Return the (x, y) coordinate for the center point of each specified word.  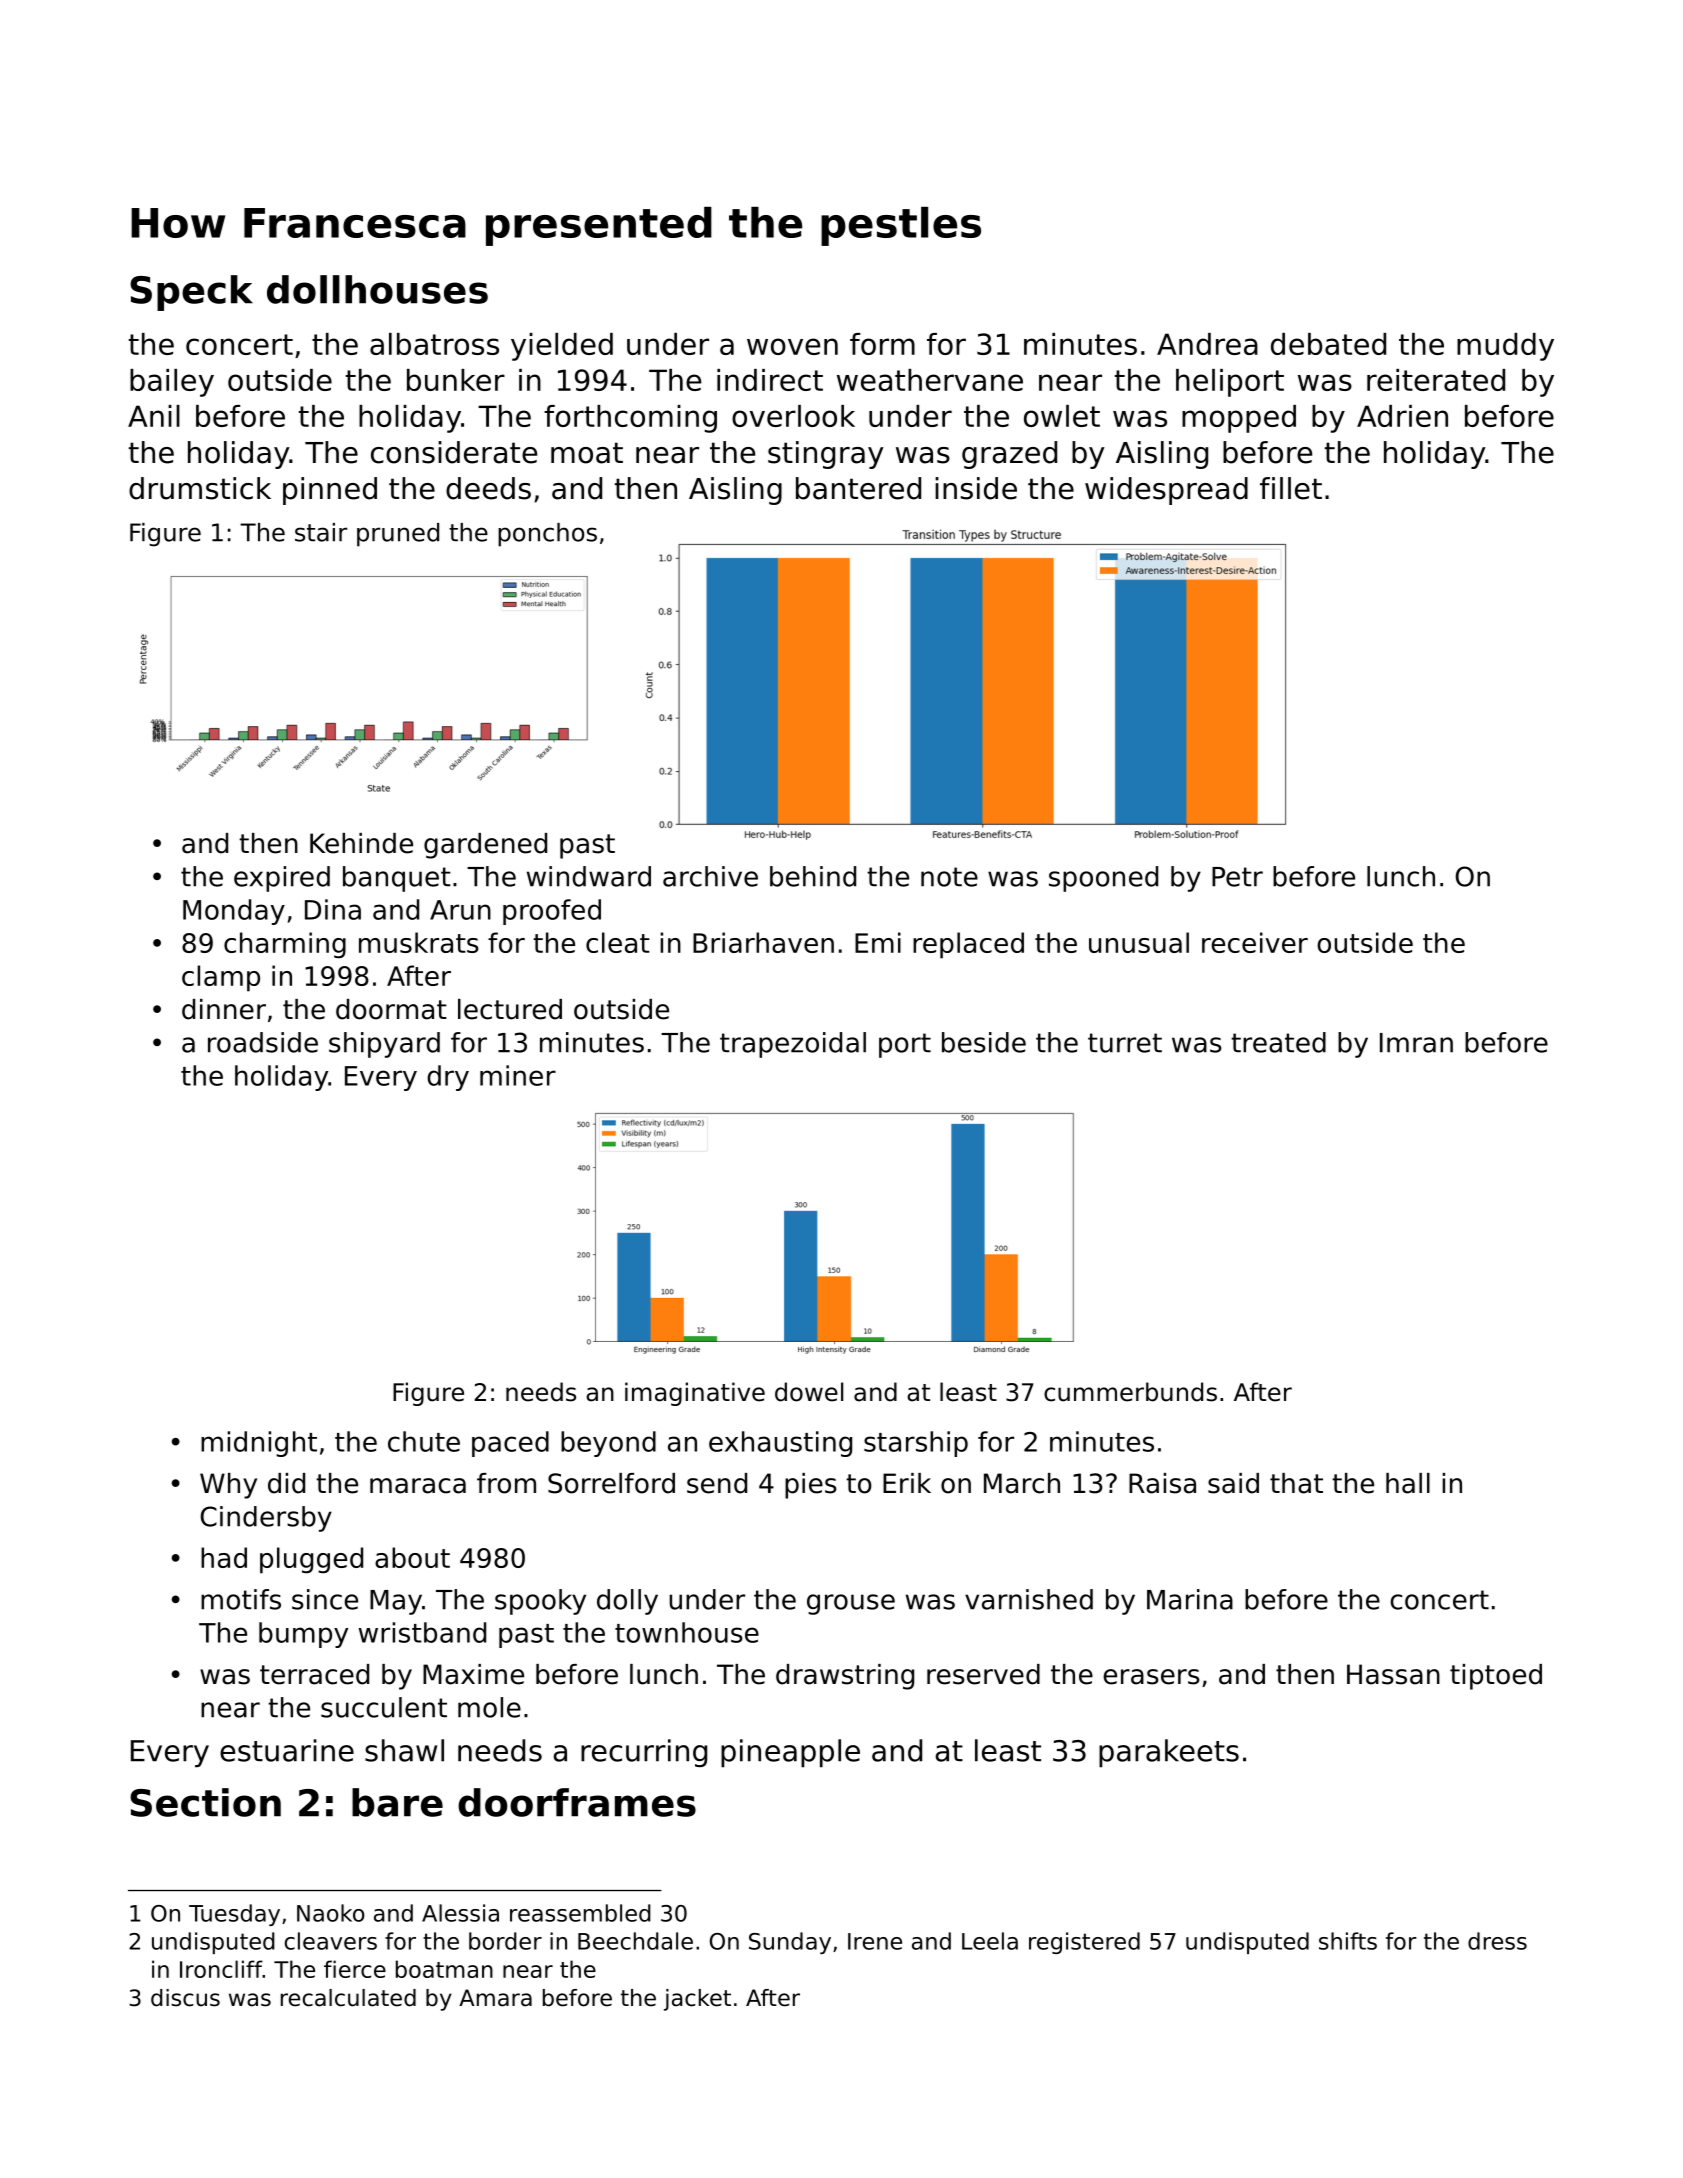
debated (1328, 344)
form (882, 344)
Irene (875, 1941)
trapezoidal (793, 1045)
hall (1408, 1483)
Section (205, 1802)
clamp (221, 978)
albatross (434, 344)
